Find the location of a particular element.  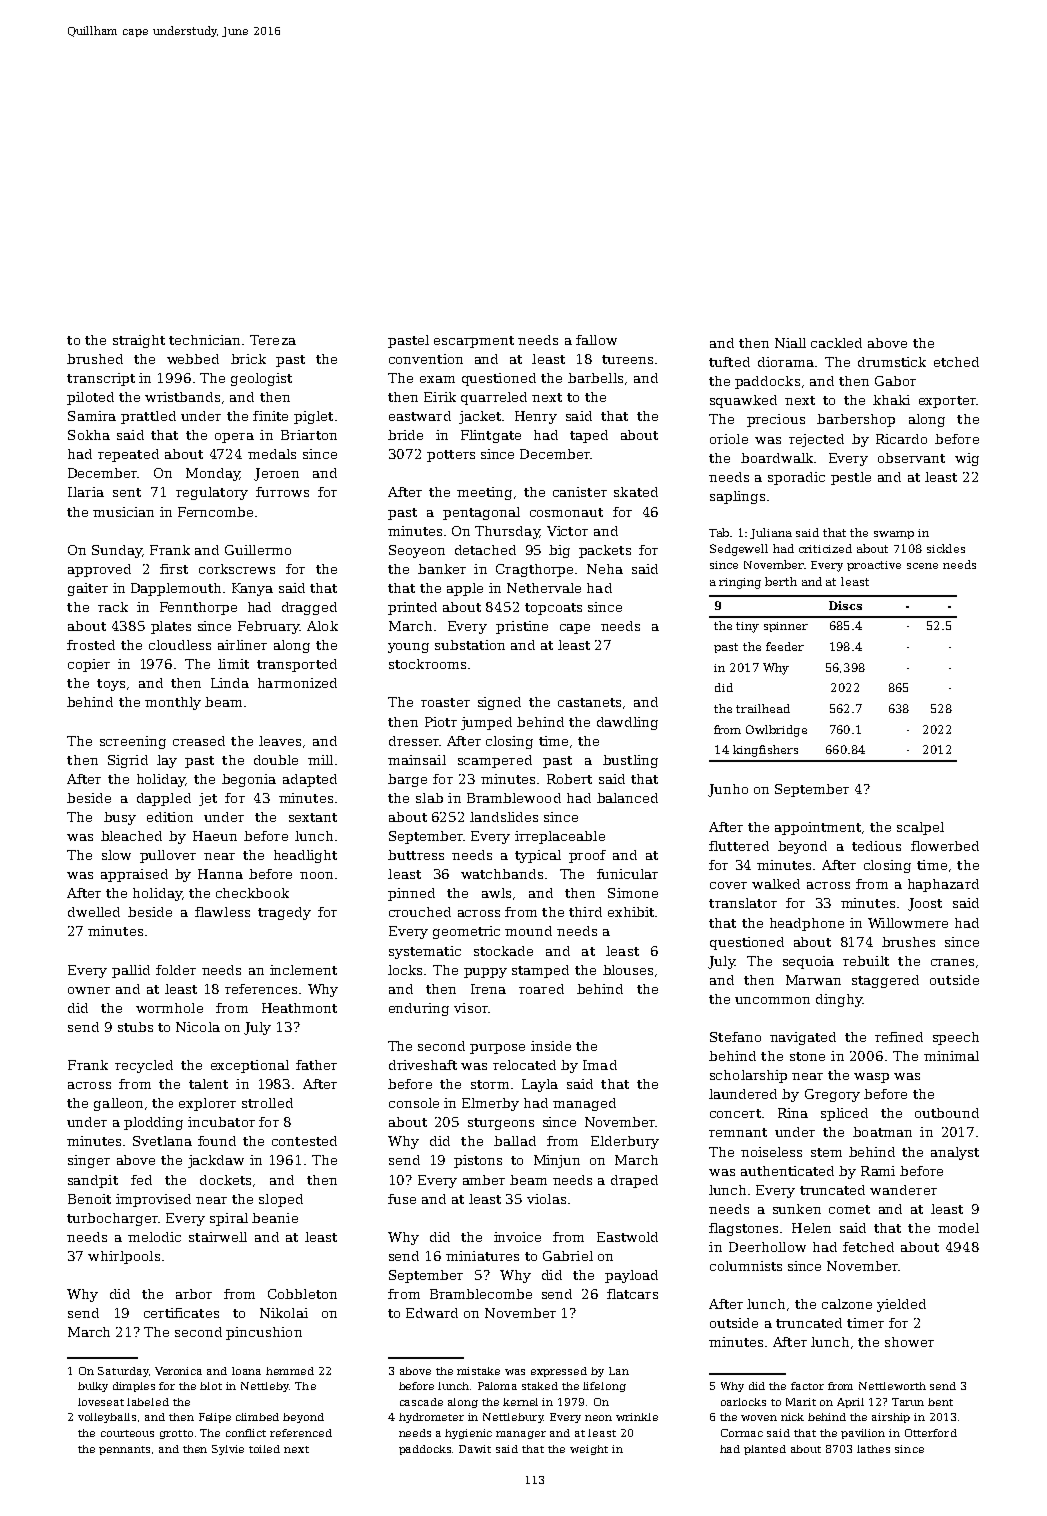

castanets is located at coordinates (589, 702).
